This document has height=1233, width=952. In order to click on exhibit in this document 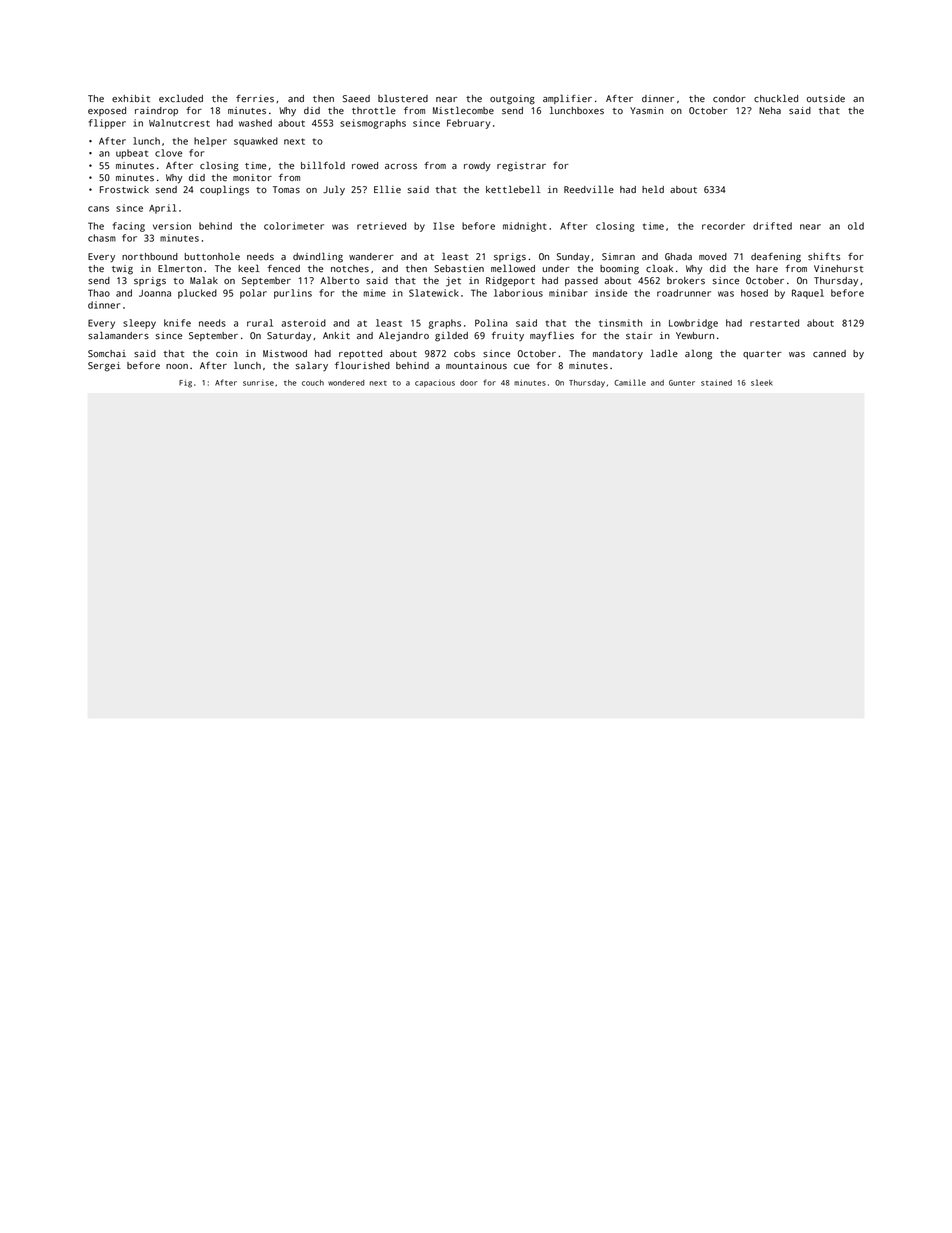, I will do `click(131, 98)`.
